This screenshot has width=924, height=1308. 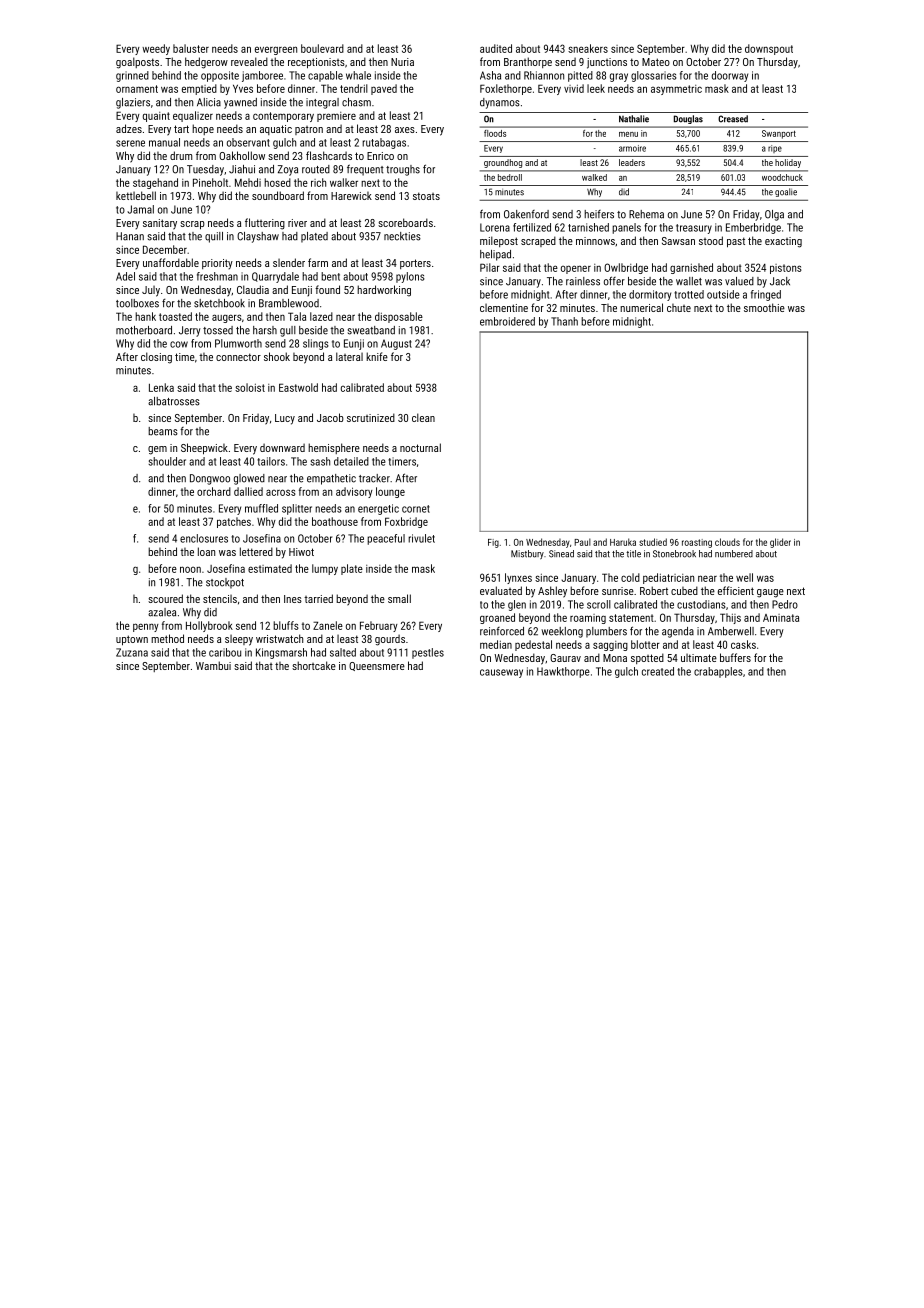 What do you see at coordinates (190, 569) in the screenshot?
I see `noon` at bounding box center [190, 569].
